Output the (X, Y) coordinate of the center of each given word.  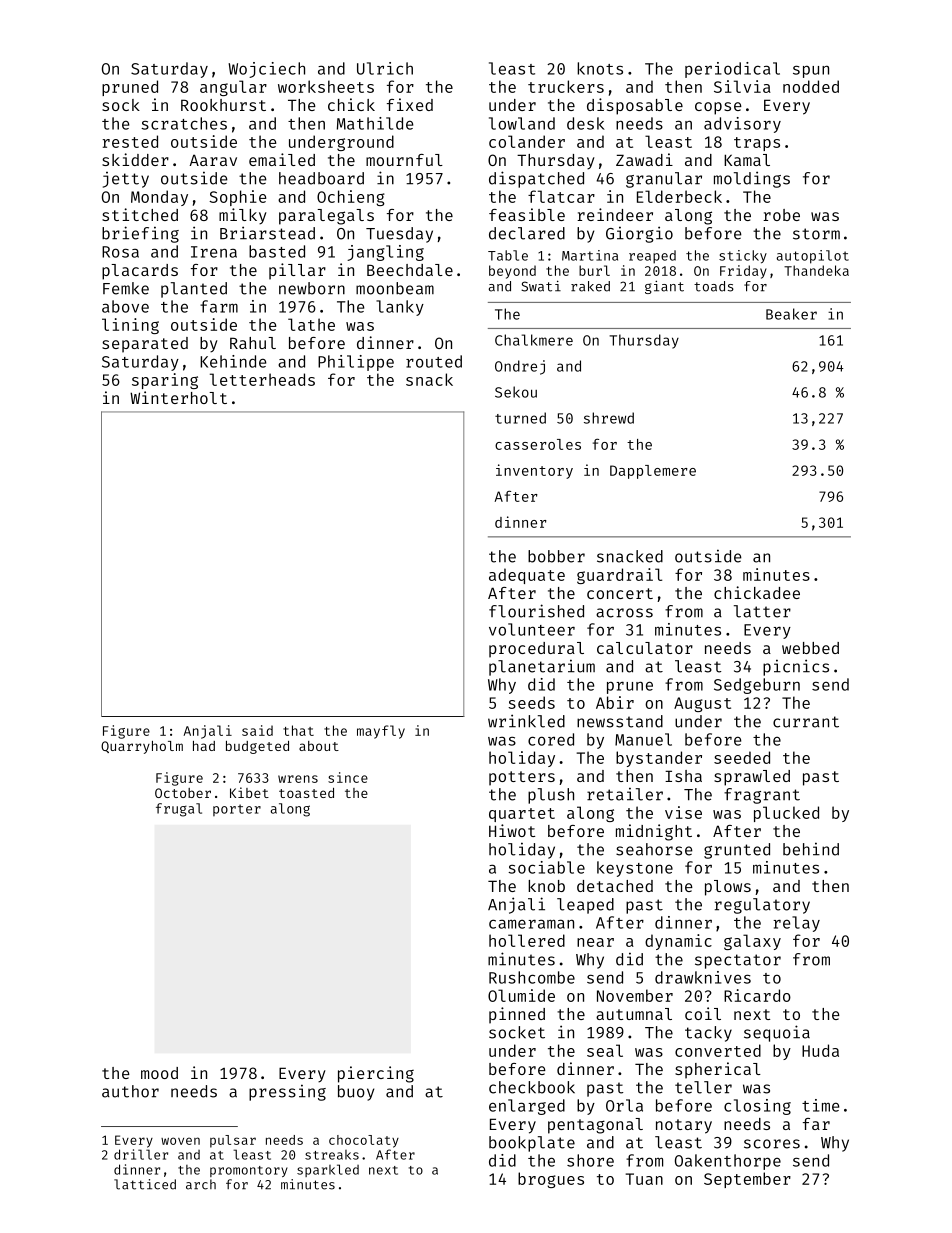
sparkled (328, 1170)
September (747, 1180)
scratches (184, 123)
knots (600, 68)
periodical (732, 70)
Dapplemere (653, 472)
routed (434, 361)
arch (201, 1184)
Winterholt (178, 397)
